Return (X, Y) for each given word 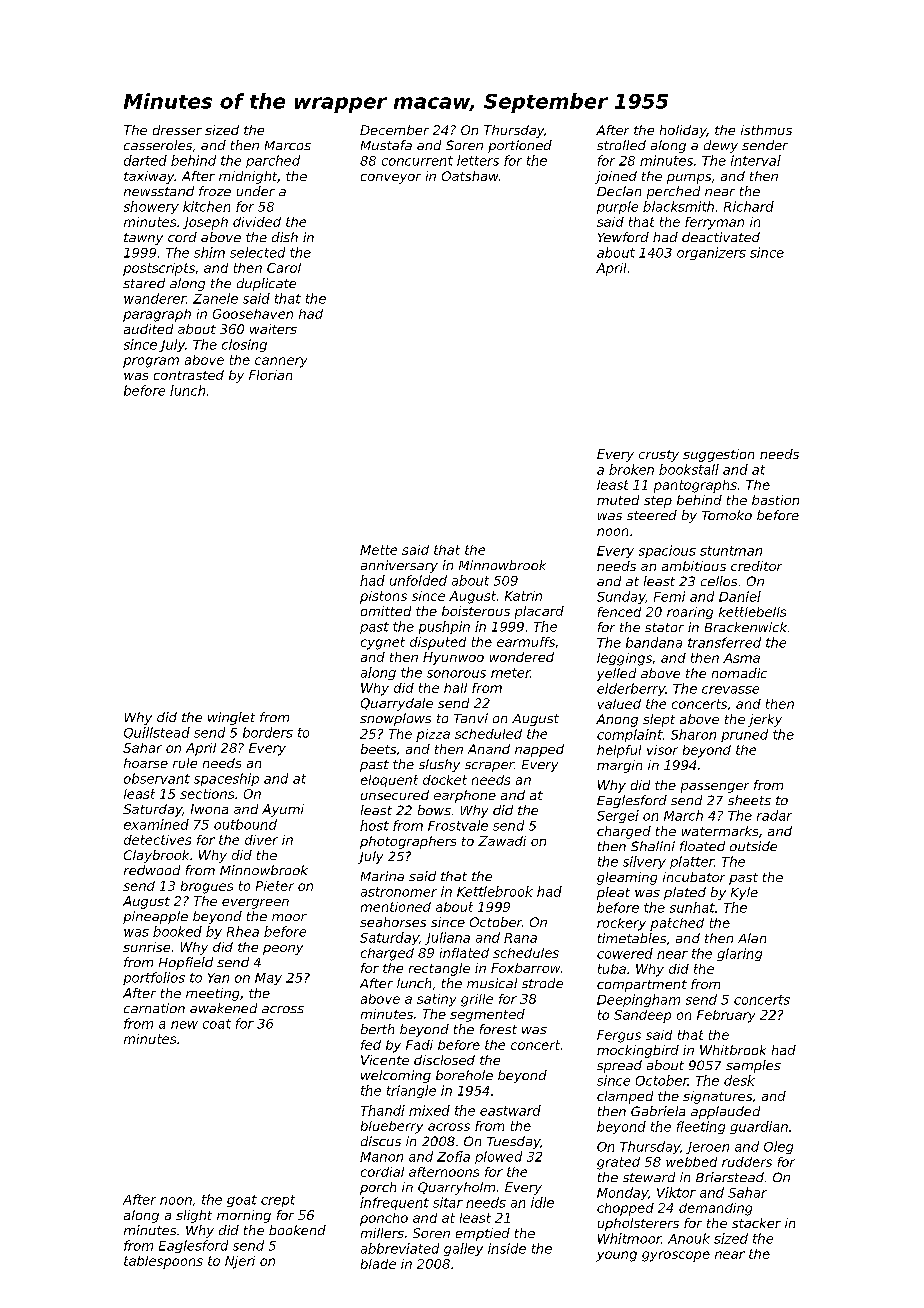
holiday (683, 131)
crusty (659, 456)
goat (242, 1201)
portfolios (154, 978)
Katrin (523, 596)
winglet (231, 718)
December (394, 130)
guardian (759, 1127)
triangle (411, 1091)
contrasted (189, 375)
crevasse (730, 690)
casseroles (158, 145)
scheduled (488, 734)
